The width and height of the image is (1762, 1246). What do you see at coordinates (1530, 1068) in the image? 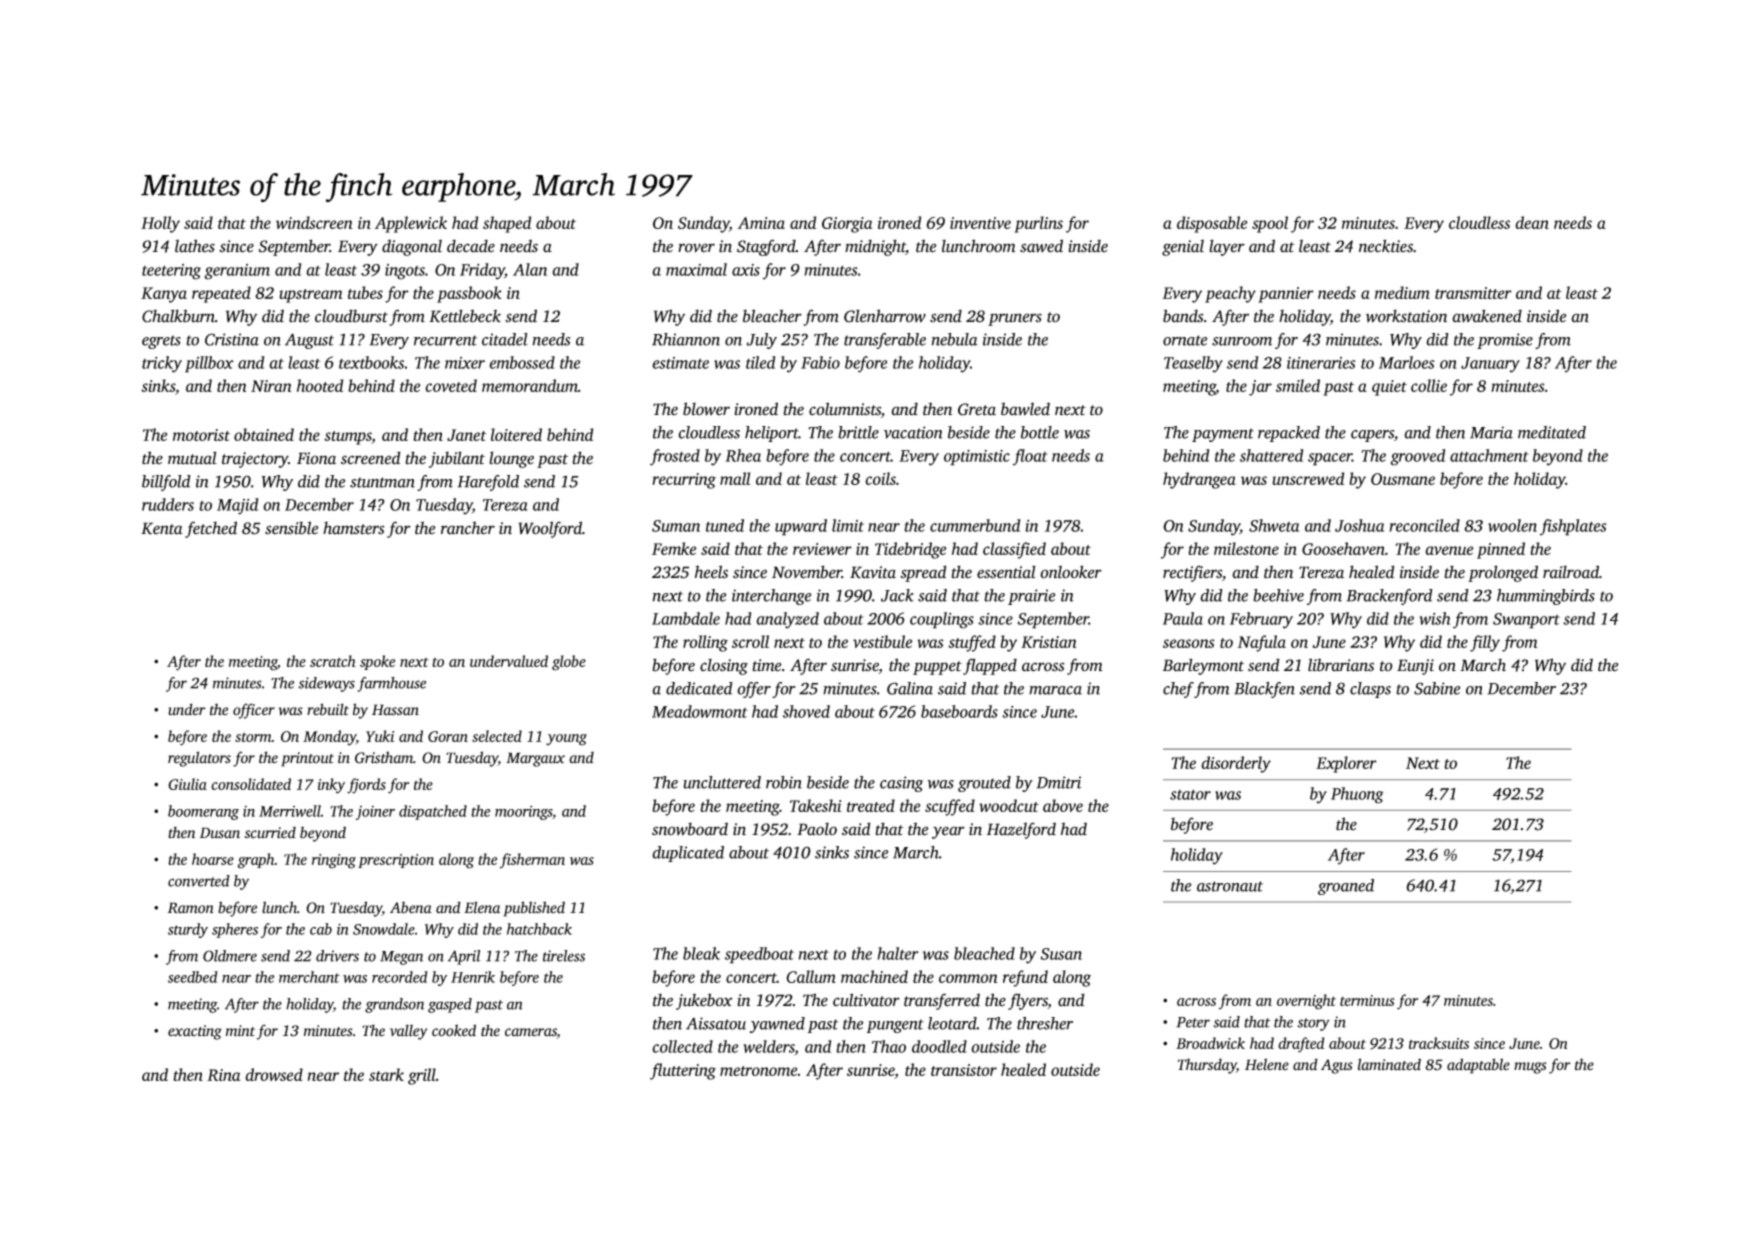
I see `mugs` at bounding box center [1530, 1068].
